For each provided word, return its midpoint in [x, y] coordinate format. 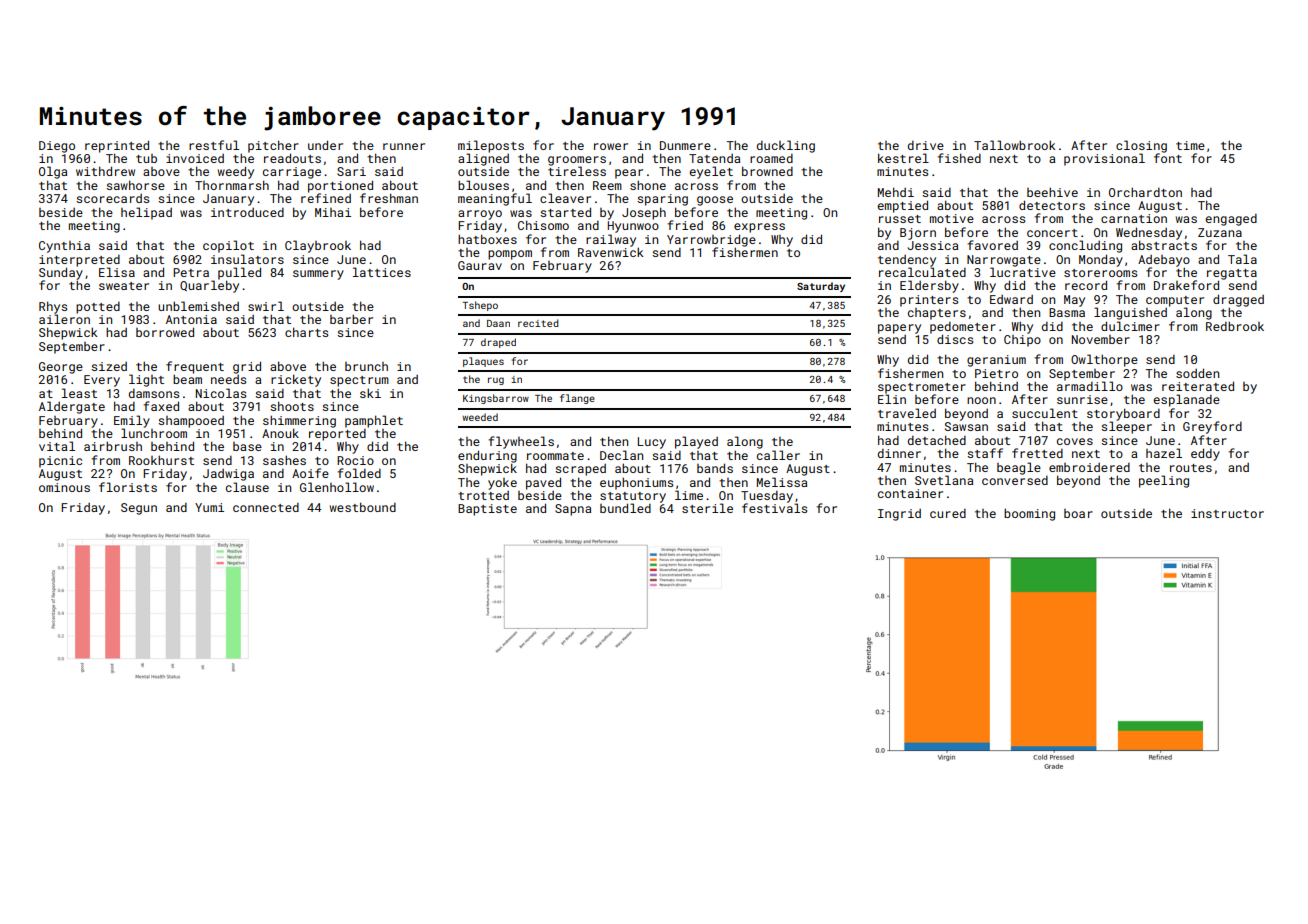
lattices [382, 272]
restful [214, 145]
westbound [363, 507]
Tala [1242, 259]
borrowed [165, 332]
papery [899, 329]
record [1086, 285]
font [1168, 158]
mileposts [491, 146]
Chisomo [543, 225]
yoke [502, 484]
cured [948, 513]
